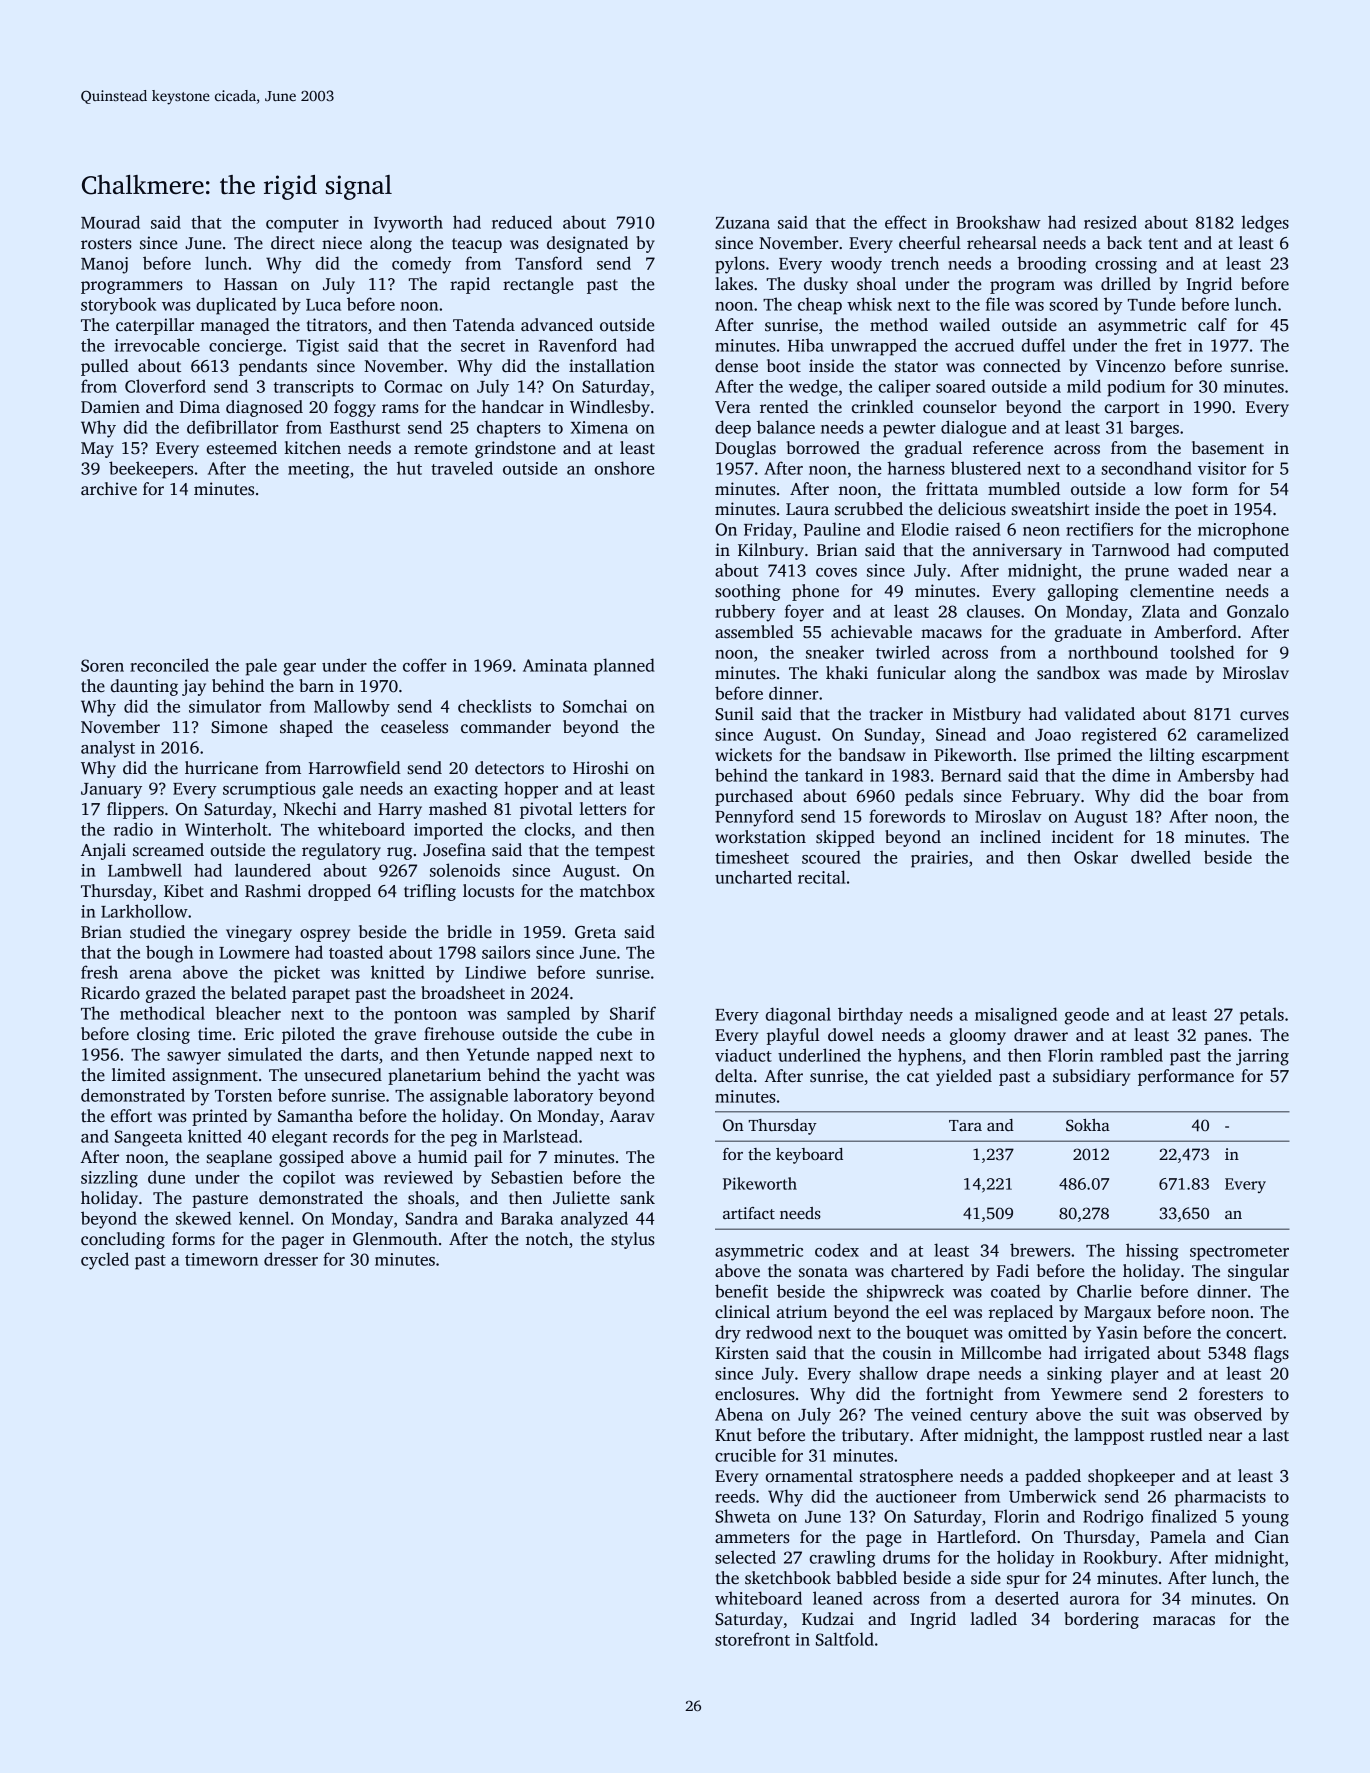 The width and height of the document is (1370, 1773). What do you see at coordinates (269, 790) in the document?
I see `scrumptious` at bounding box center [269, 790].
